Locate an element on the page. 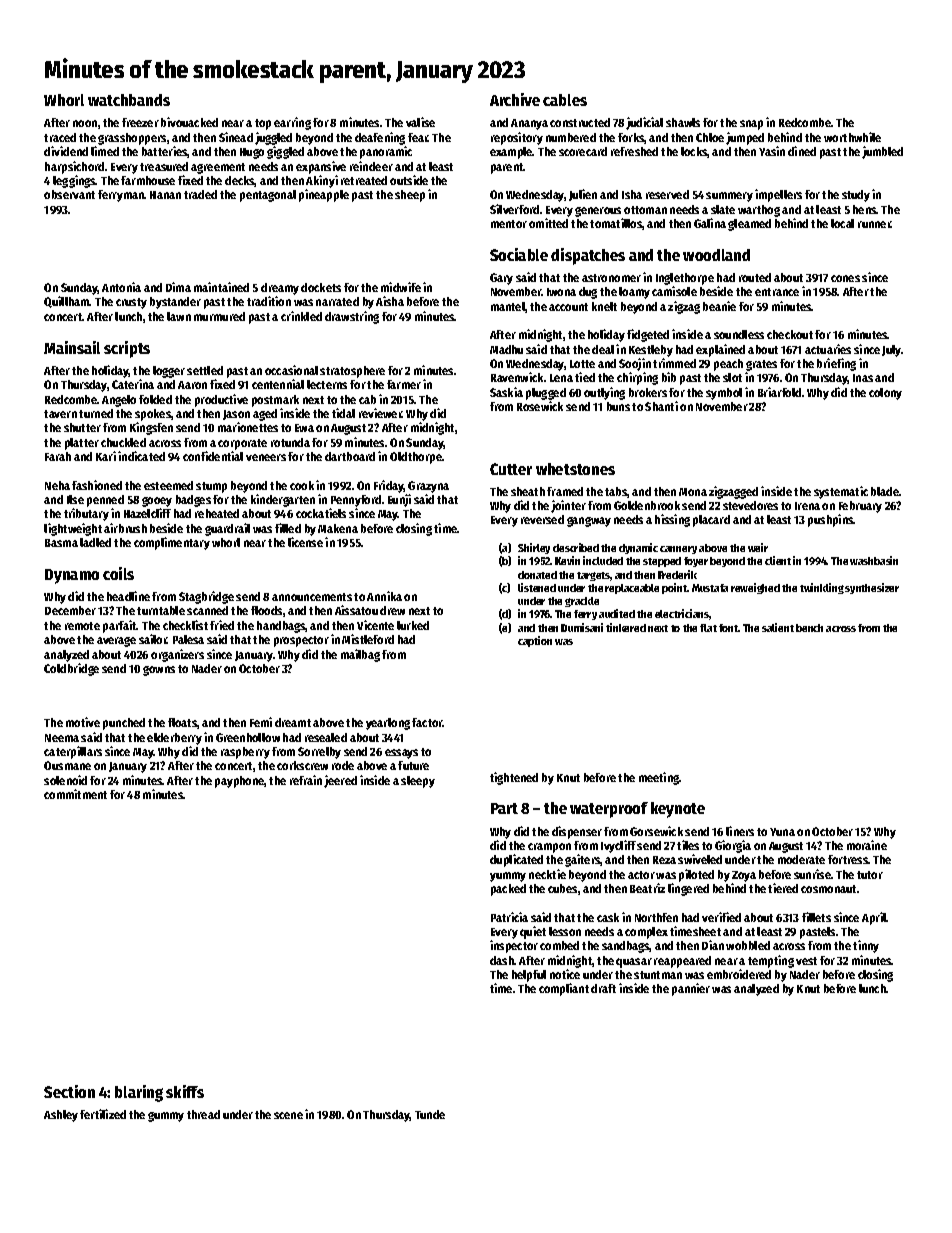 The width and height of the document is (952, 1233). Section is located at coordinates (69, 1091).
